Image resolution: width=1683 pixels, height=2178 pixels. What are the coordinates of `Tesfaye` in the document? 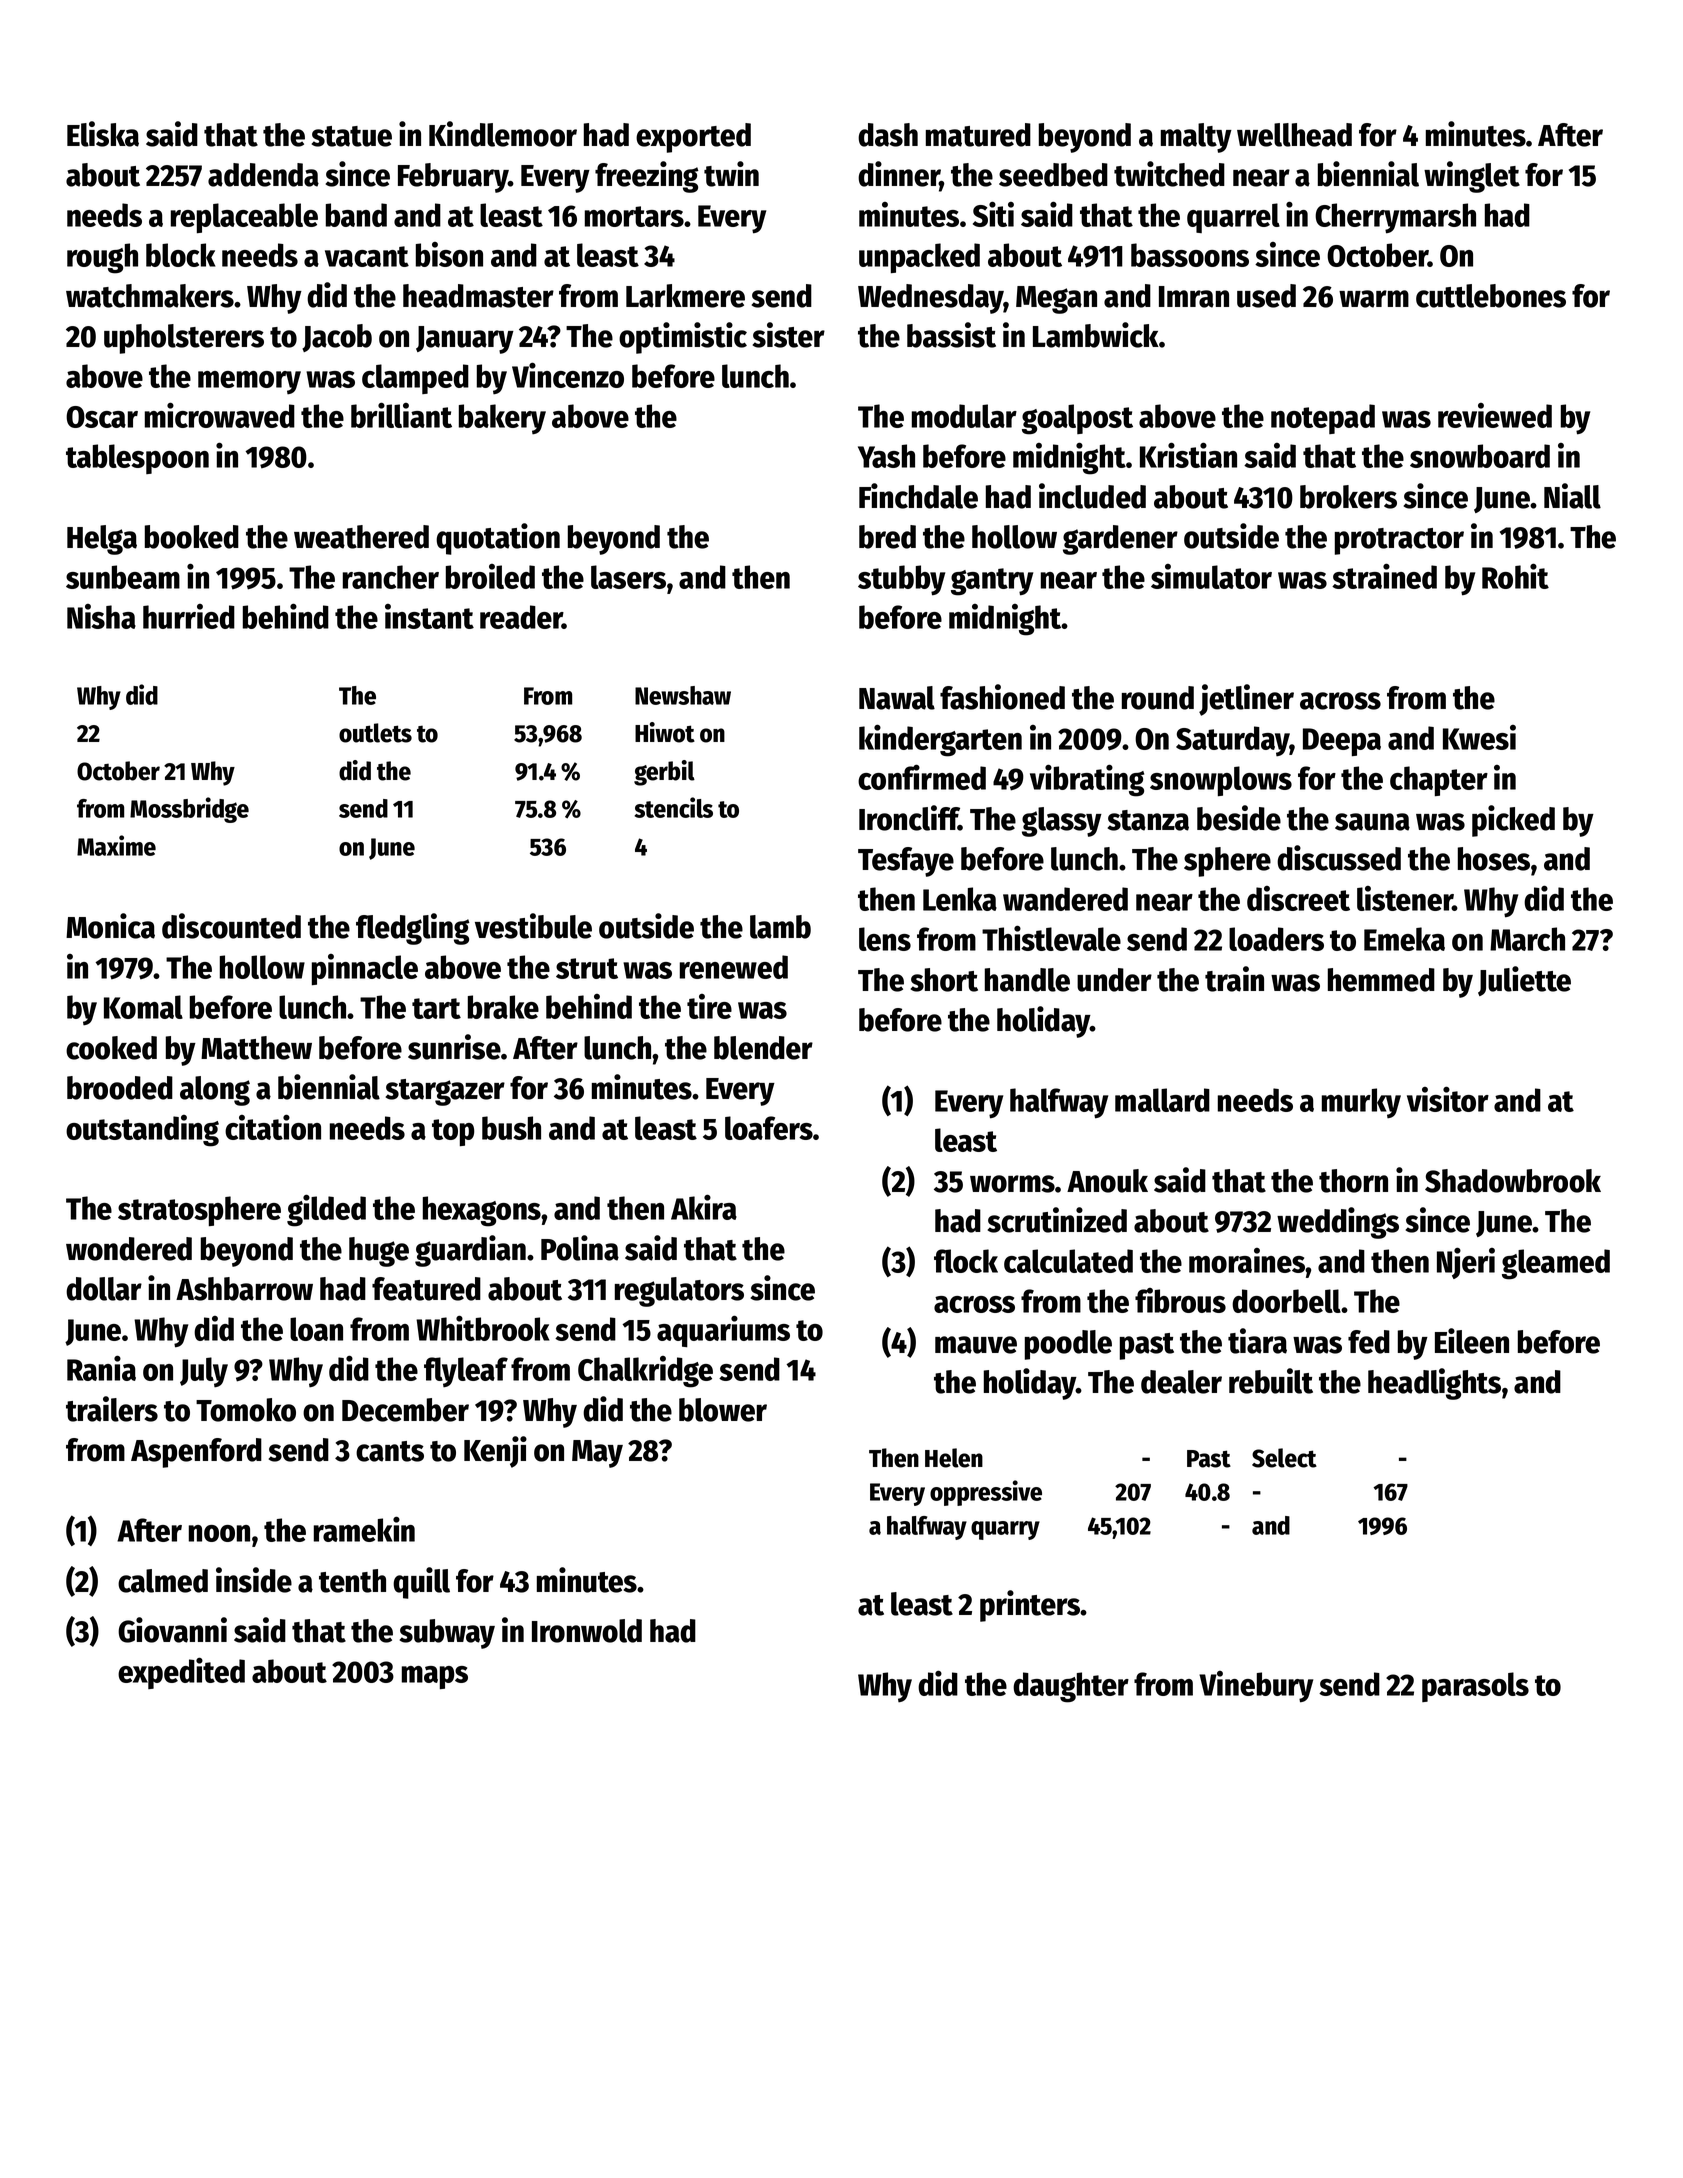 It's located at (906, 862).
